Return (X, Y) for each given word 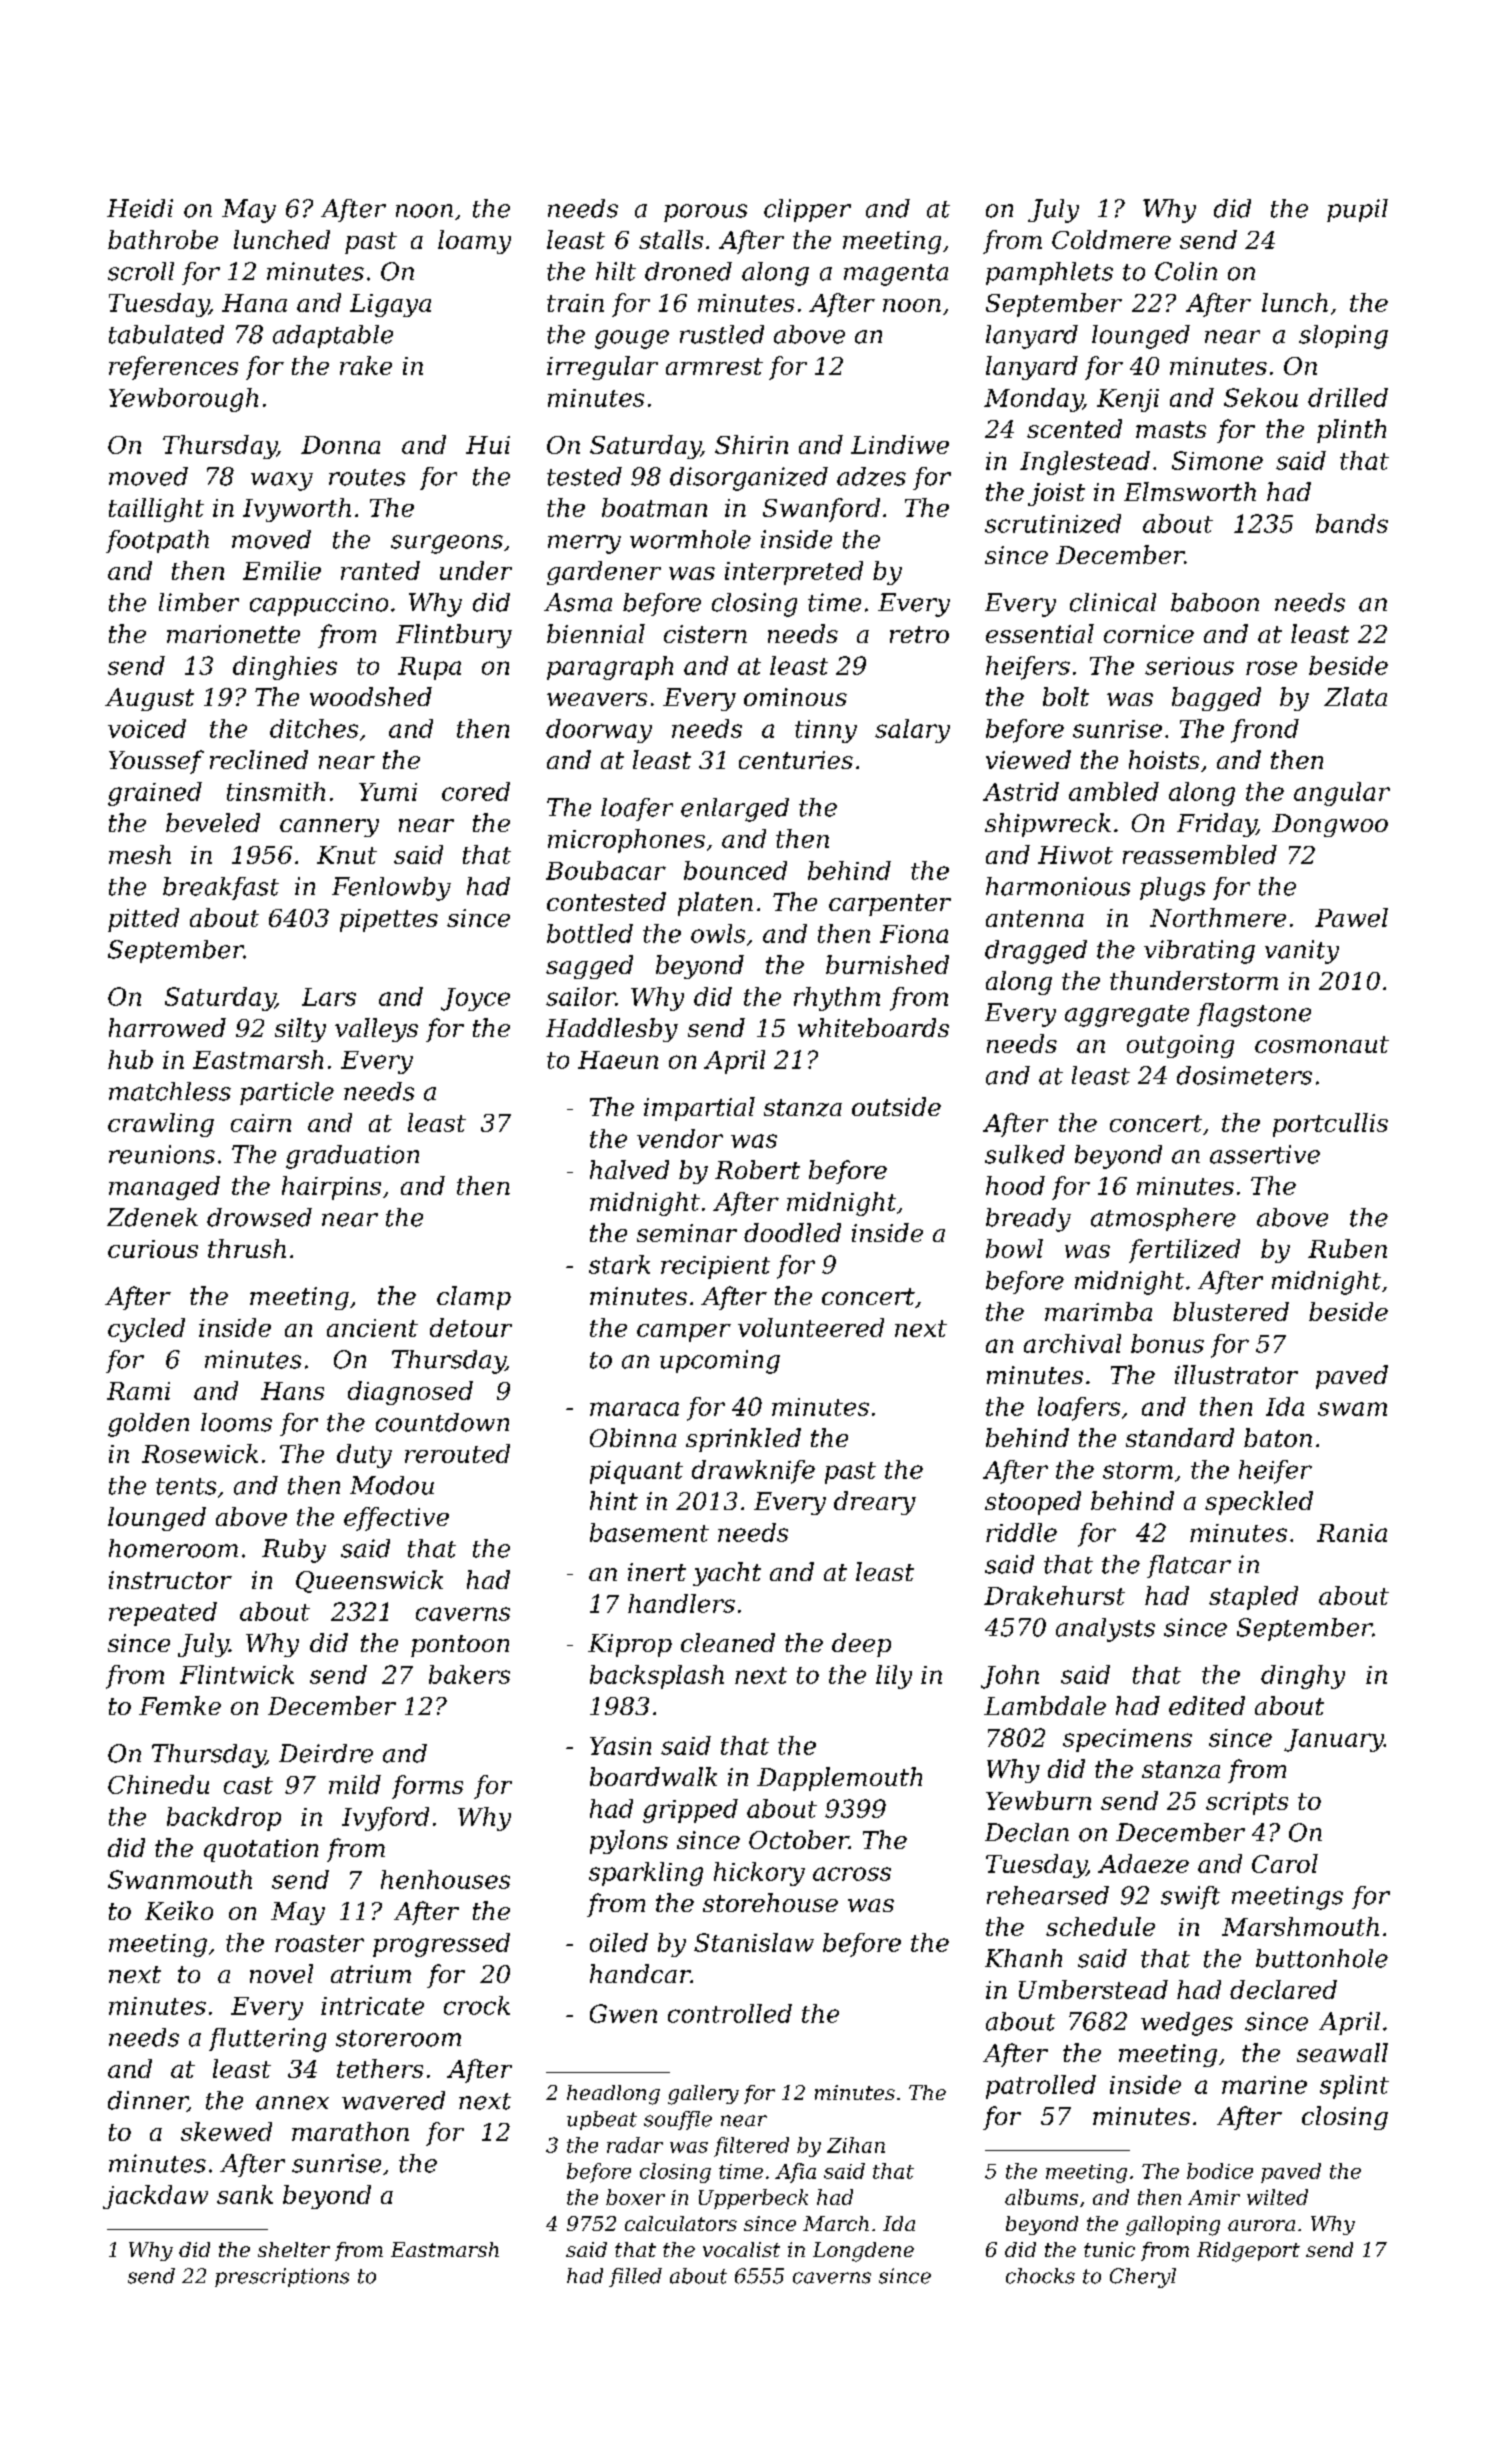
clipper (807, 210)
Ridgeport (1248, 2252)
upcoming (720, 1362)
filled (635, 2277)
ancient (372, 1328)
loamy (474, 242)
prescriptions (282, 2277)
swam (1352, 1409)
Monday (1033, 400)
